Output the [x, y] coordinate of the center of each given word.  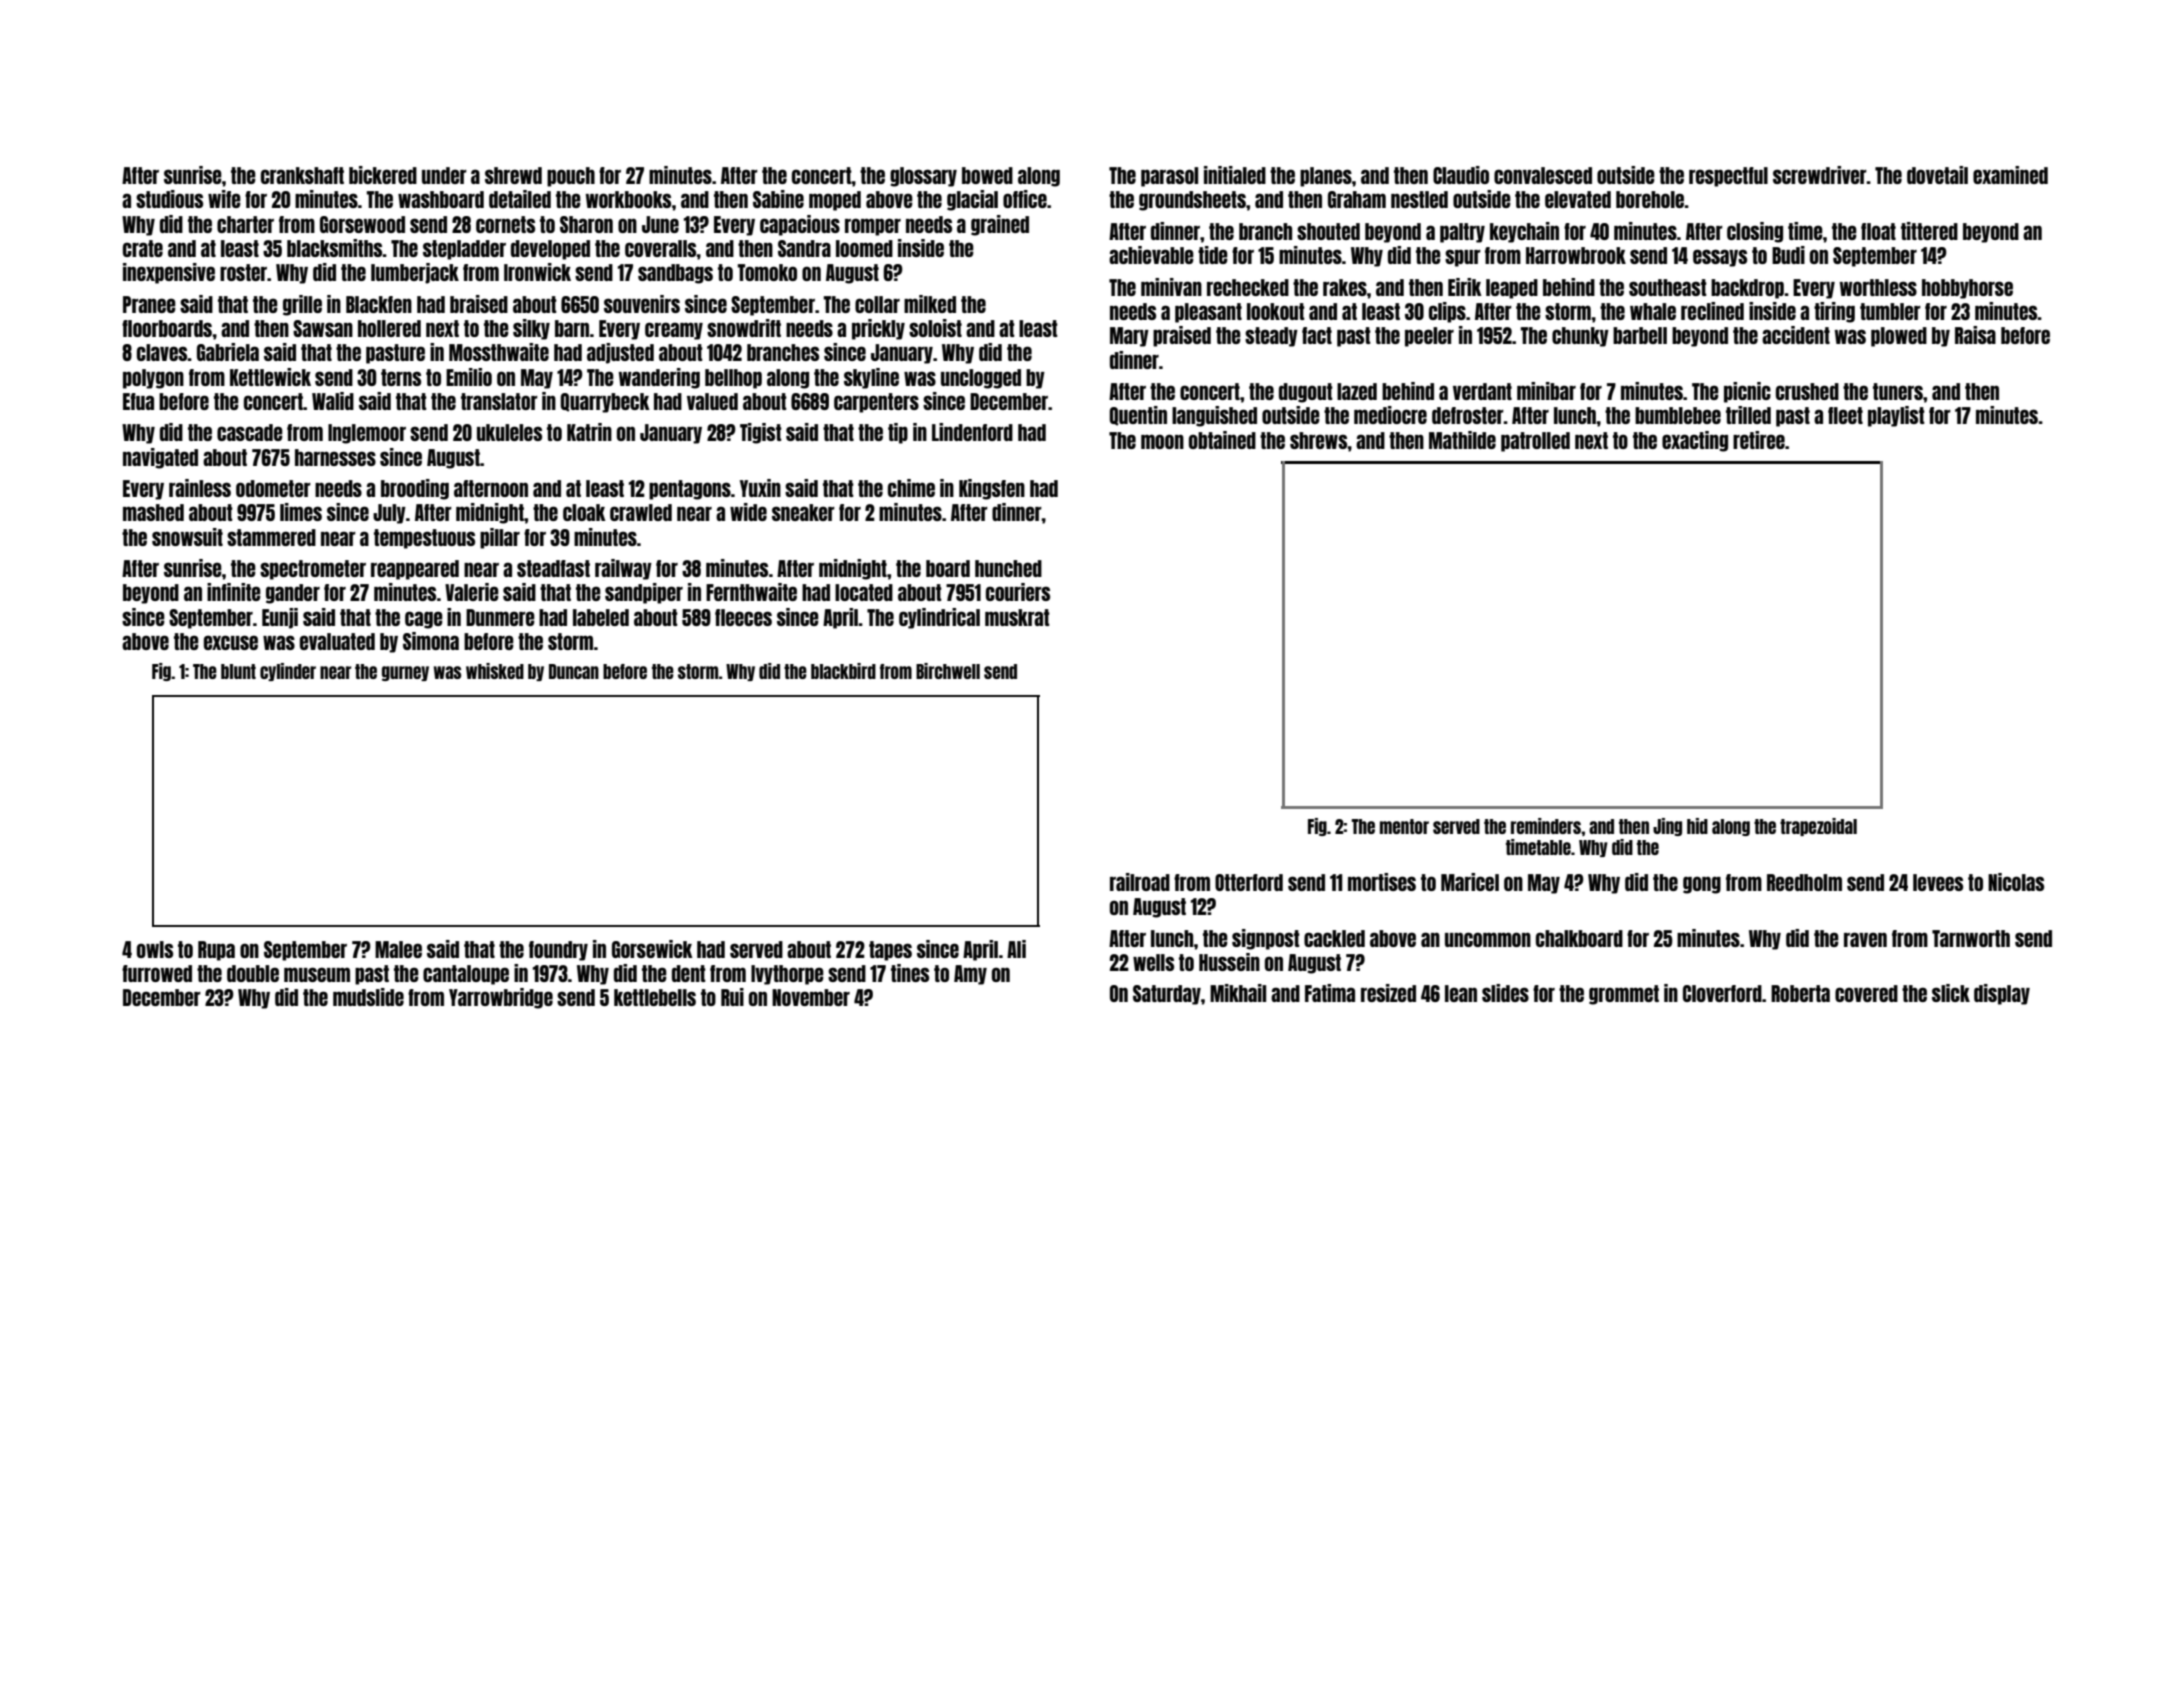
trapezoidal [1818, 827]
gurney [405, 673]
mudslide [368, 997]
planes [1326, 177]
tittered [1929, 231]
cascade [250, 432]
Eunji [280, 618]
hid [1697, 826]
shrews [1319, 440]
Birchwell [948, 671]
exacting [1695, 441]
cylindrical [939, 618]
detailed [520, 199]
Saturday [1167, 995]
